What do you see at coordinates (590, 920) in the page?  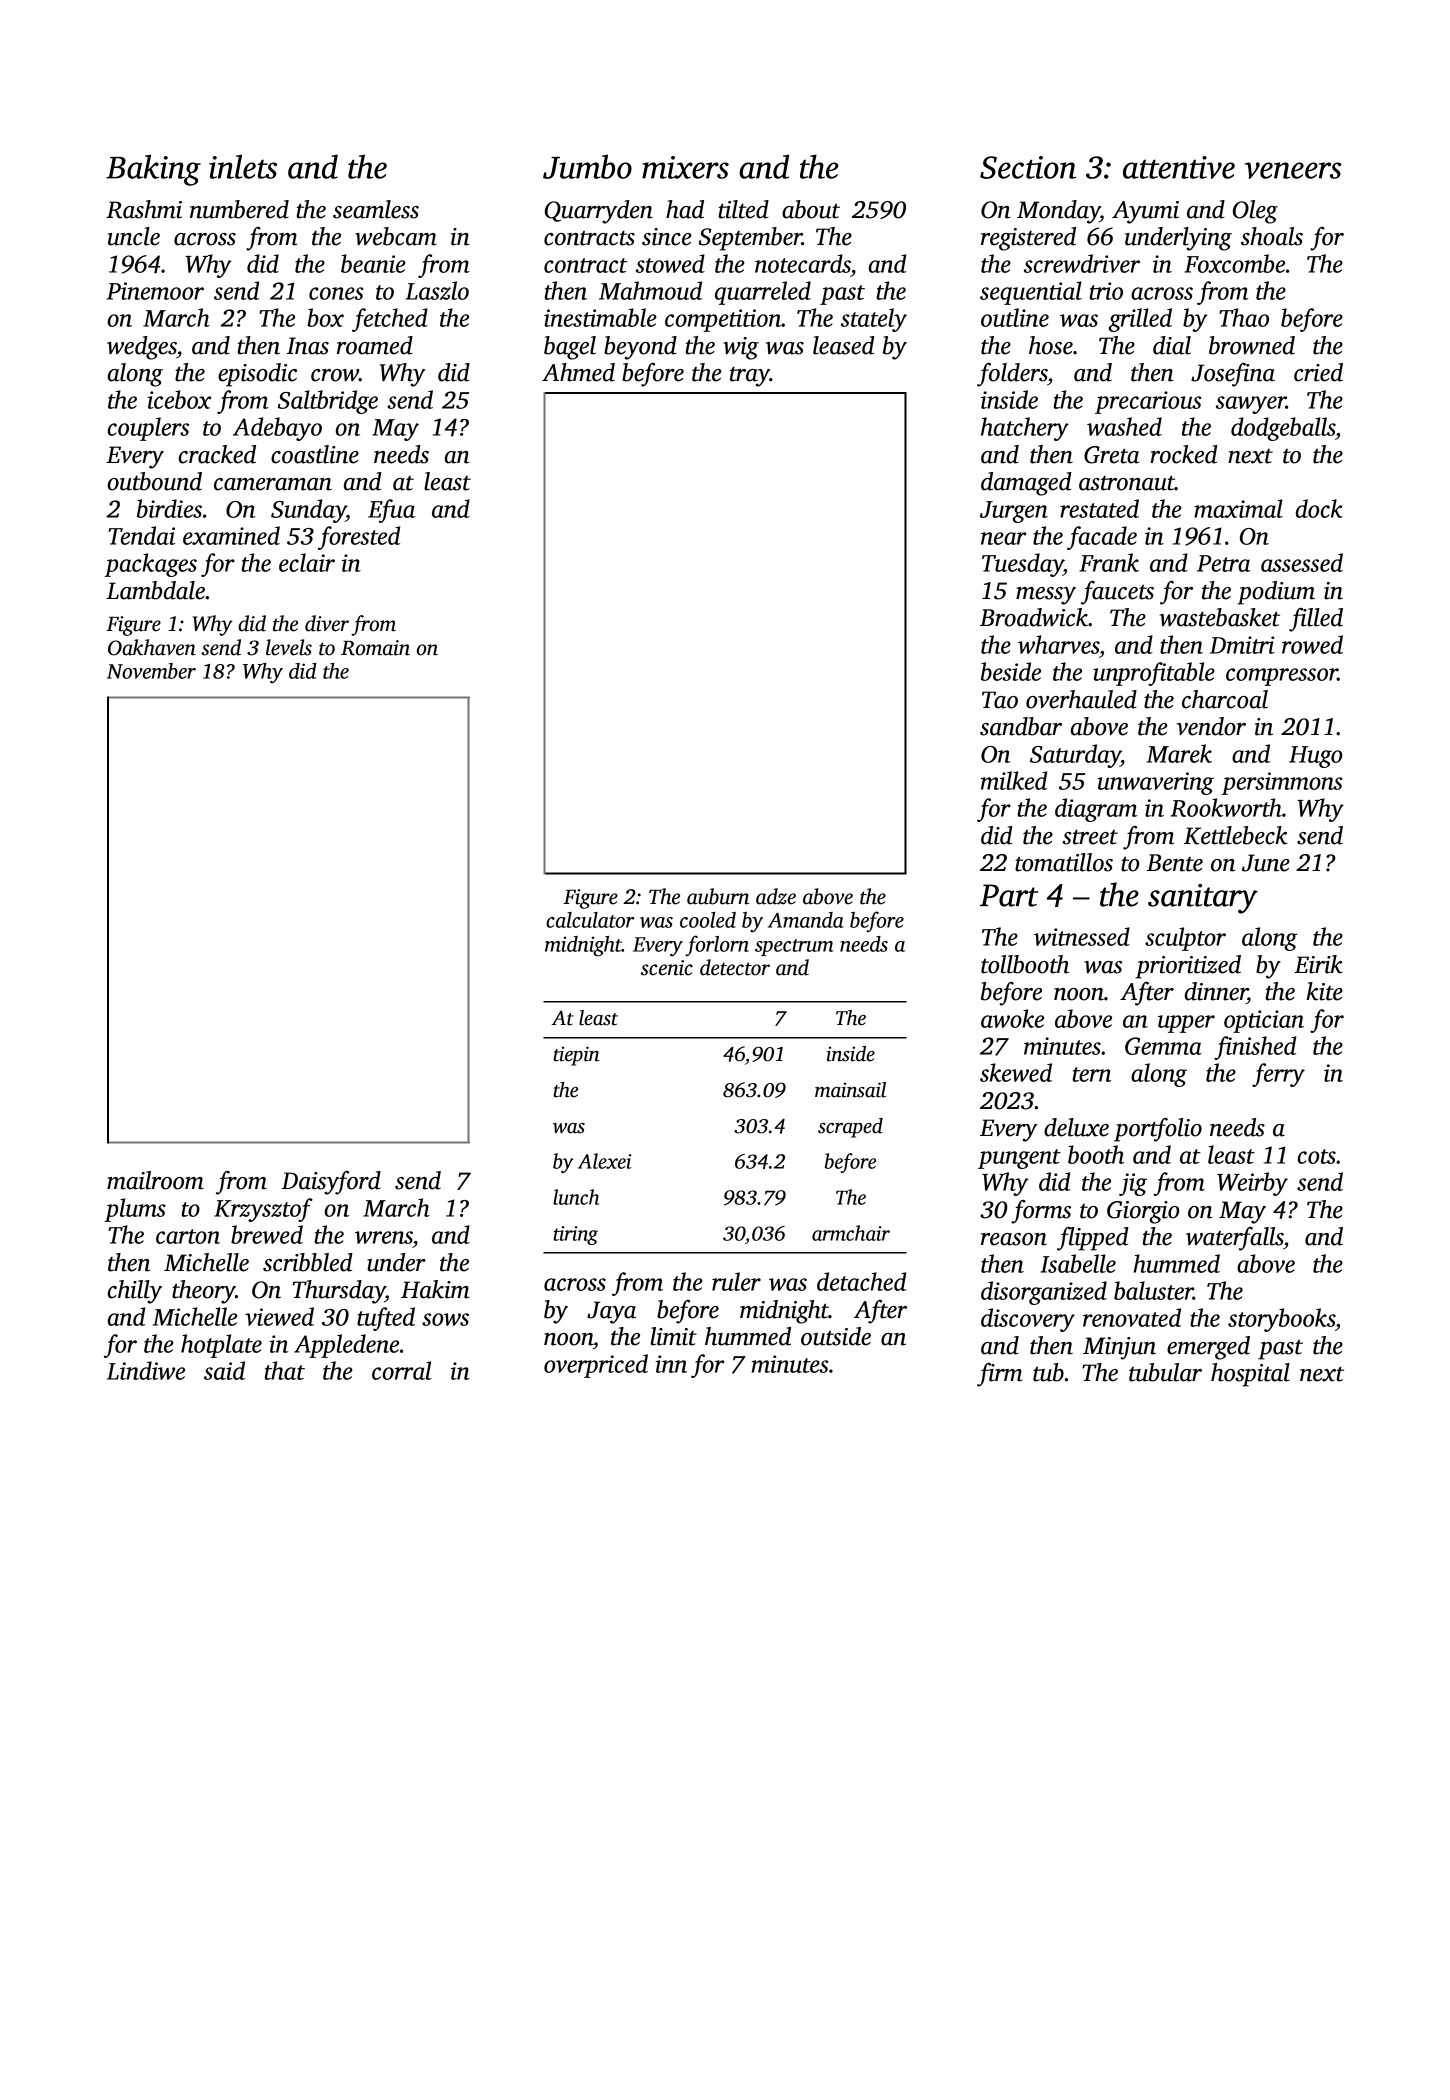 I see `calculator` at bounding box center [590, 920].
